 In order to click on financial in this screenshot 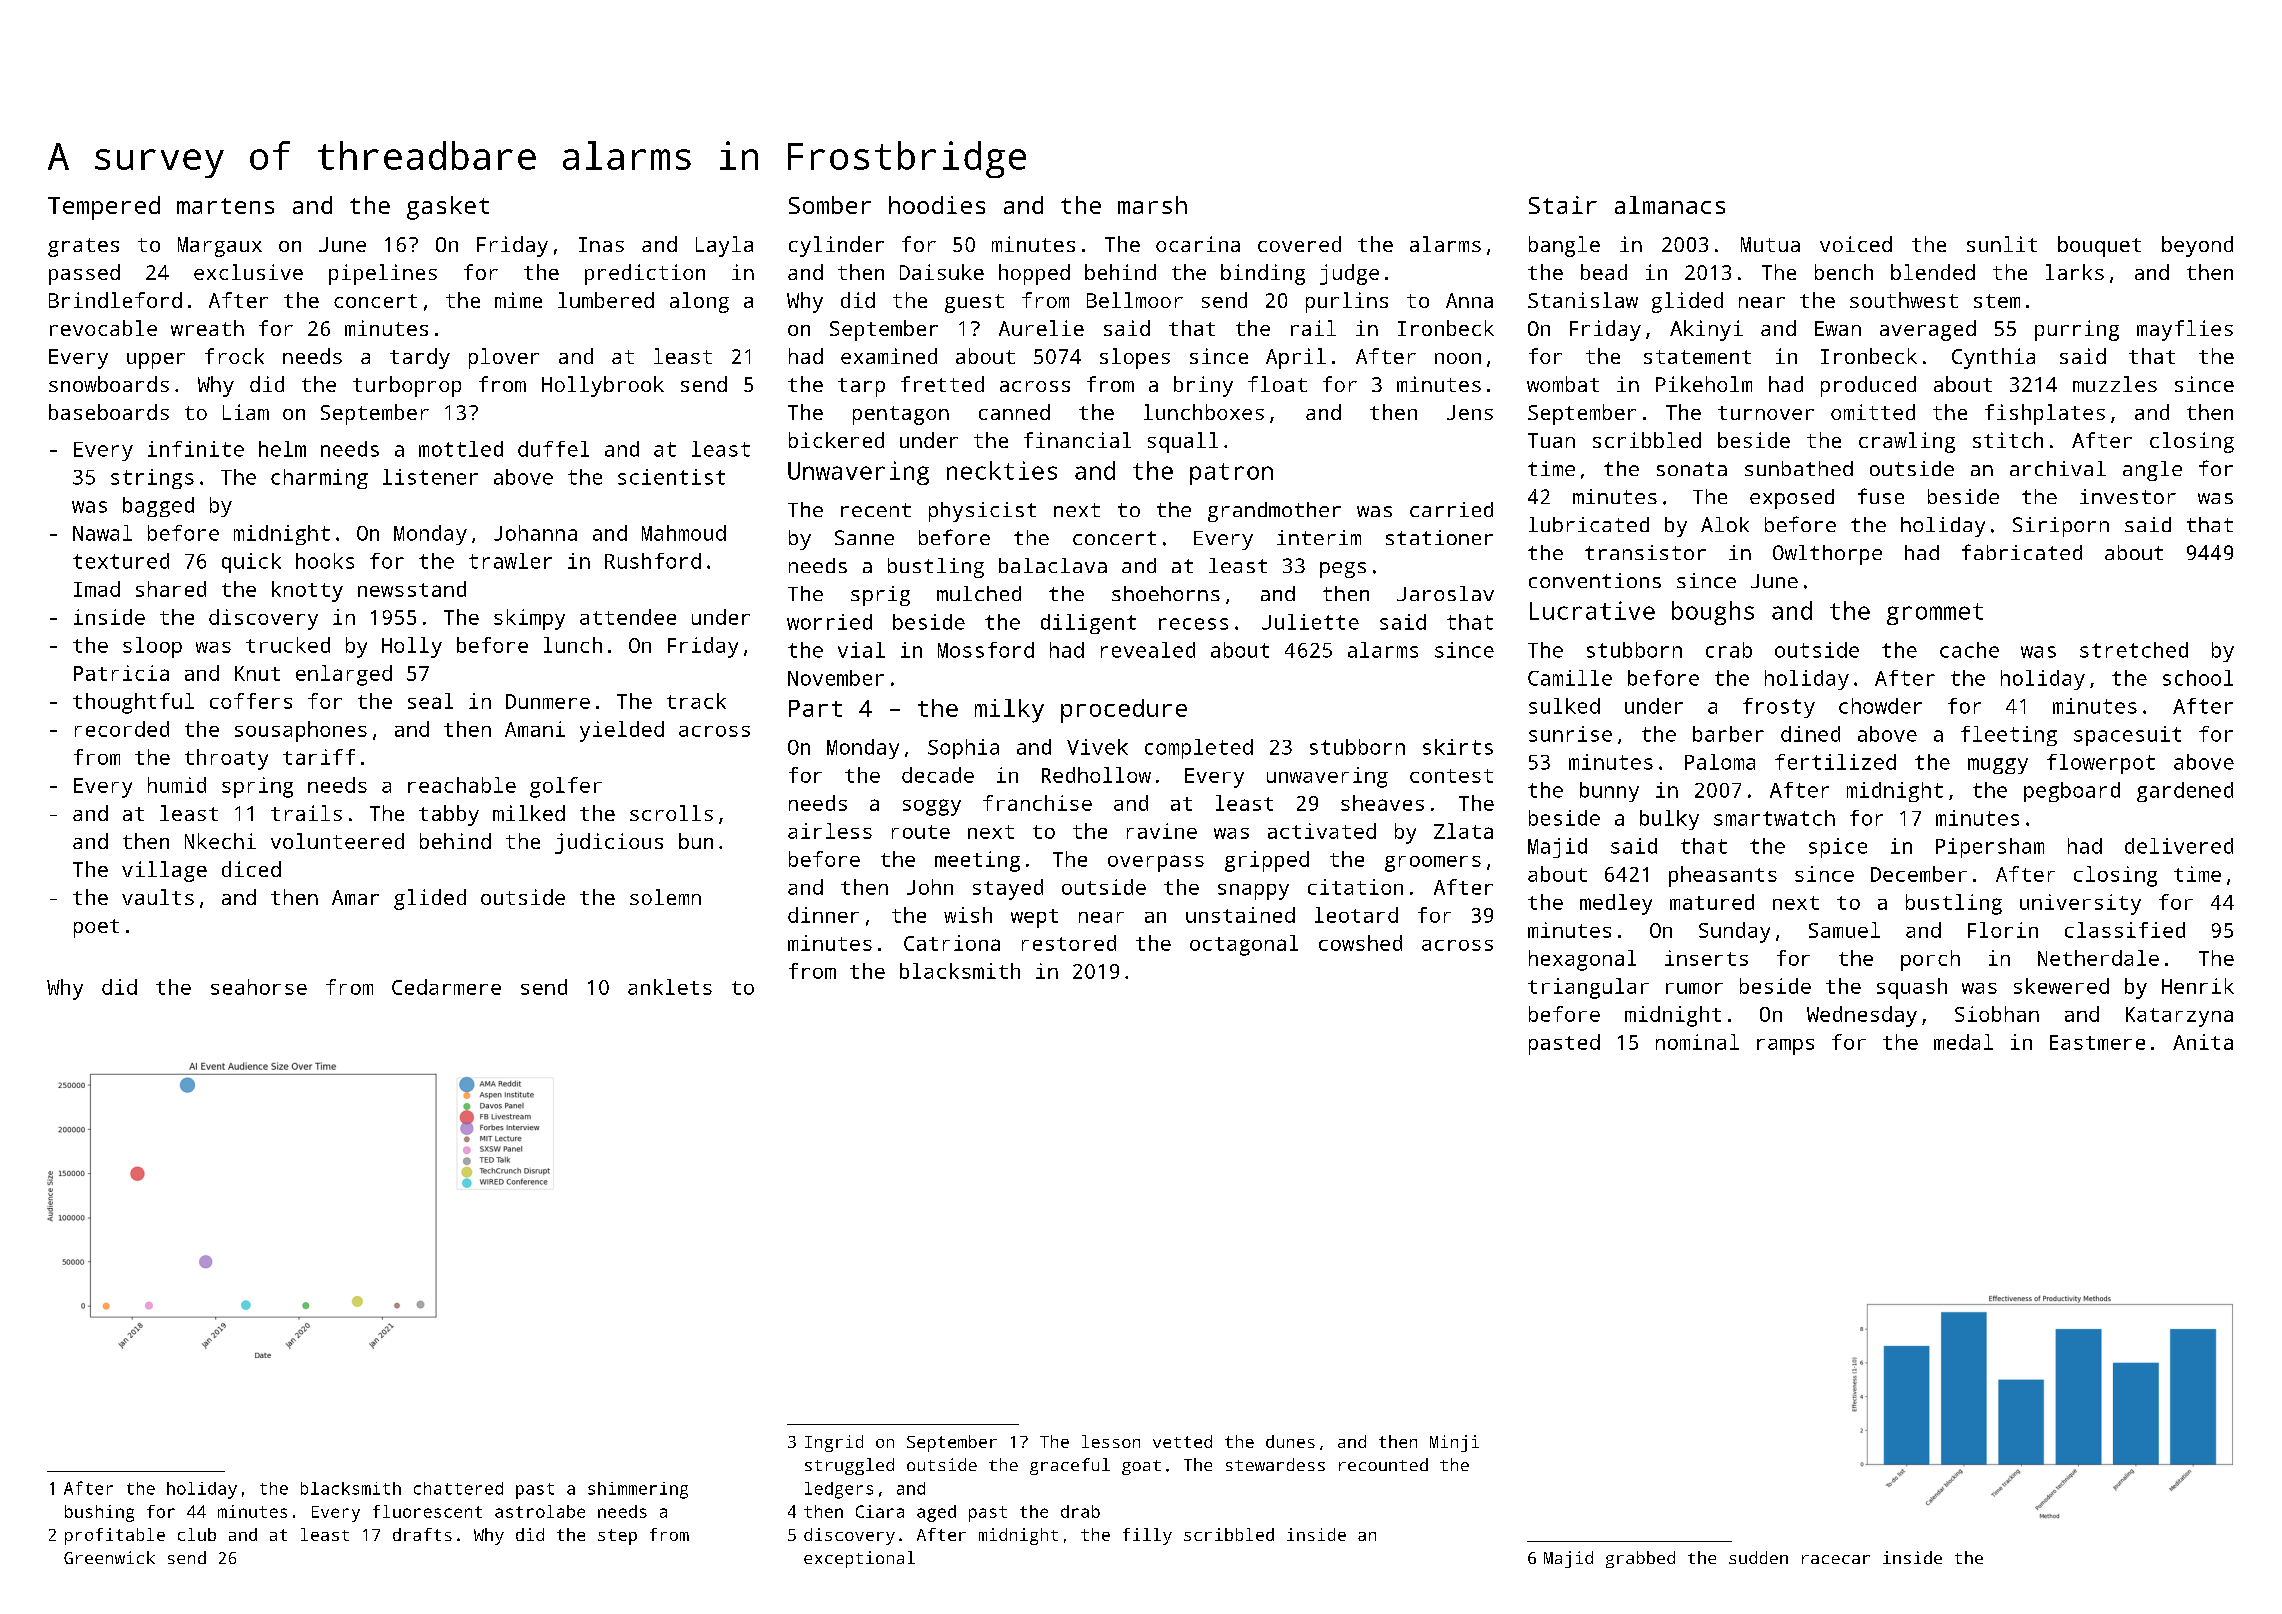, I will do `click(1077, 440)`.
